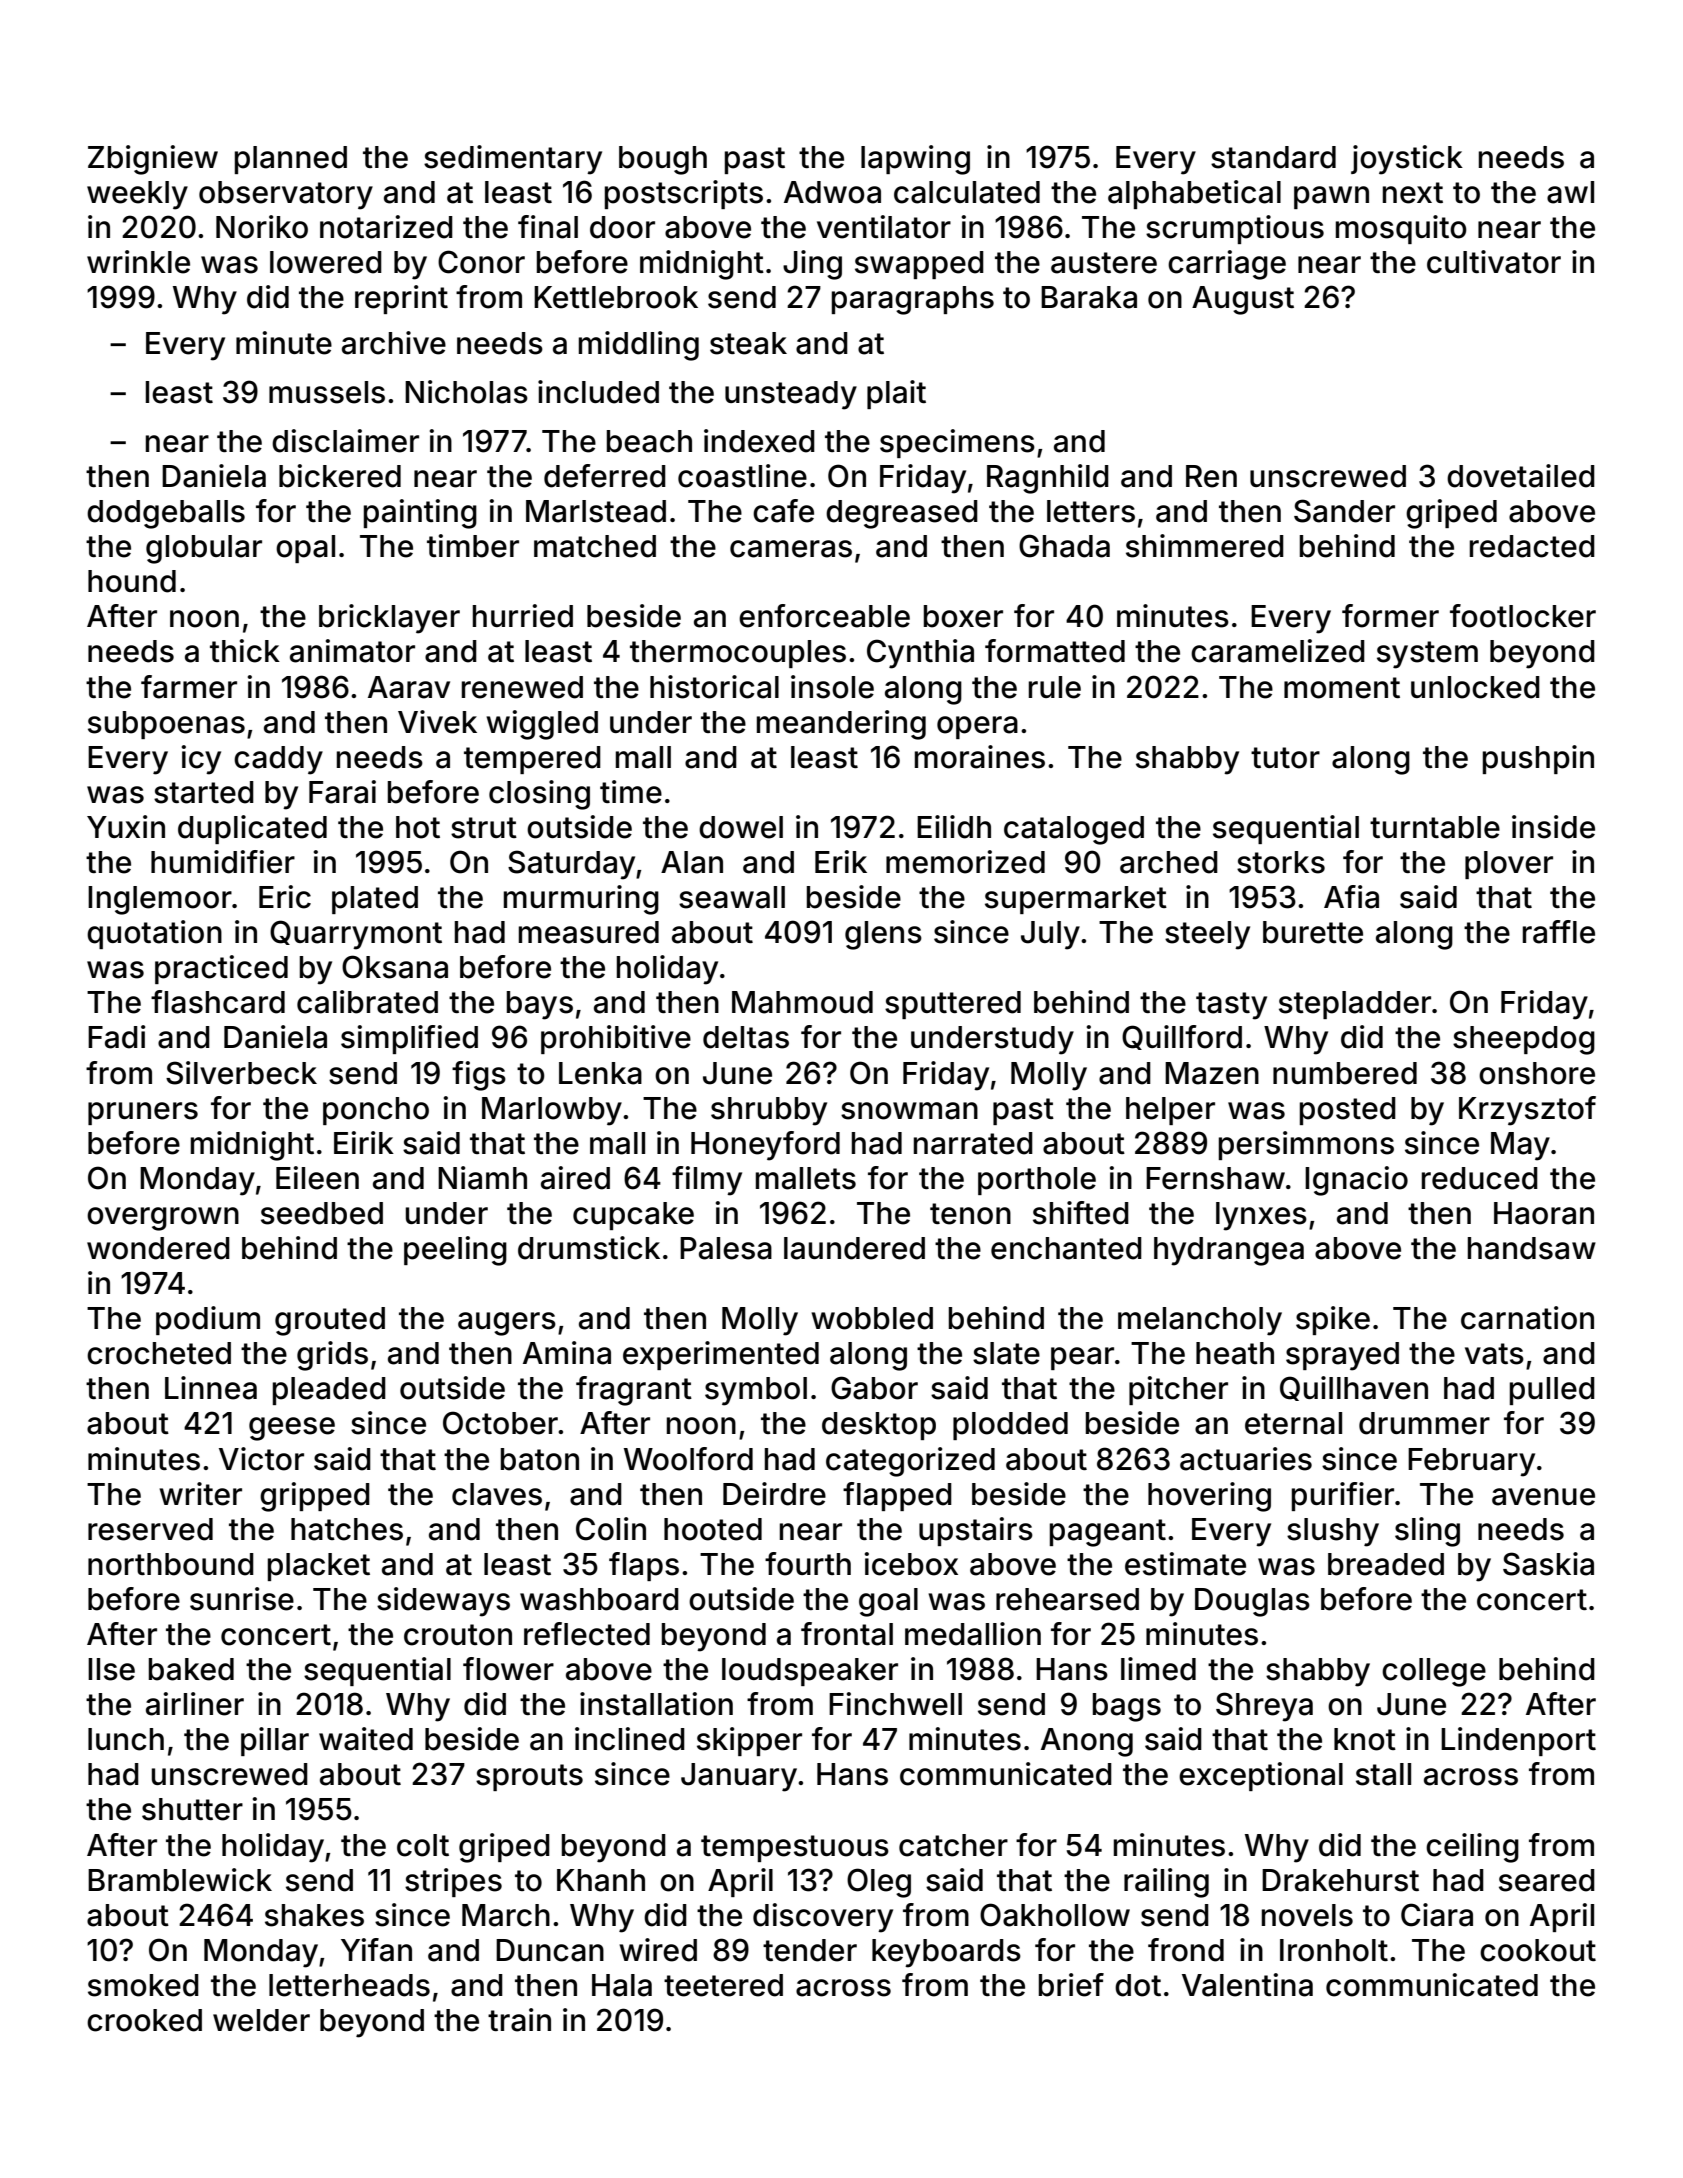  Describe the element at coordinates (1538, 1950) in the screenshot. I see `cookout` at that location.
